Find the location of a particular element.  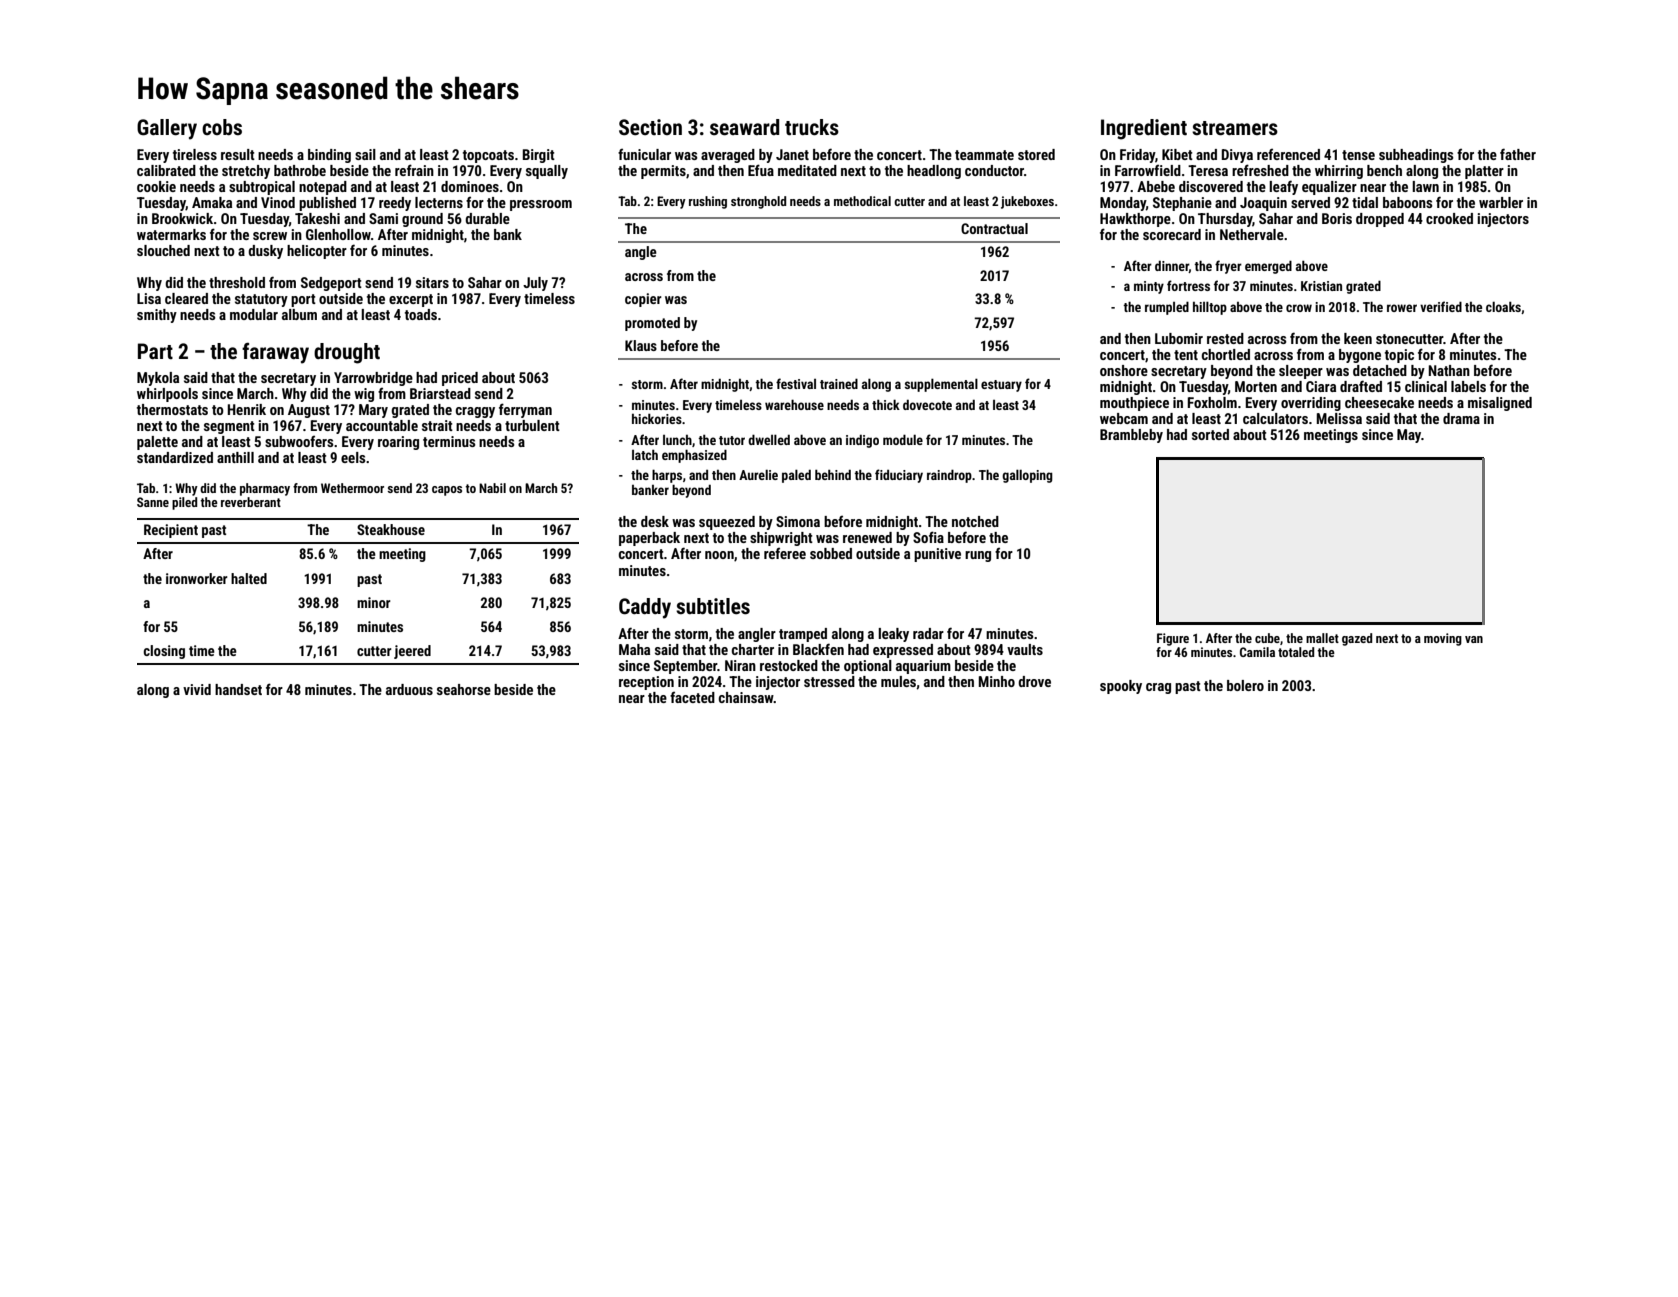

rushing is located at coordinates (708, 202).
